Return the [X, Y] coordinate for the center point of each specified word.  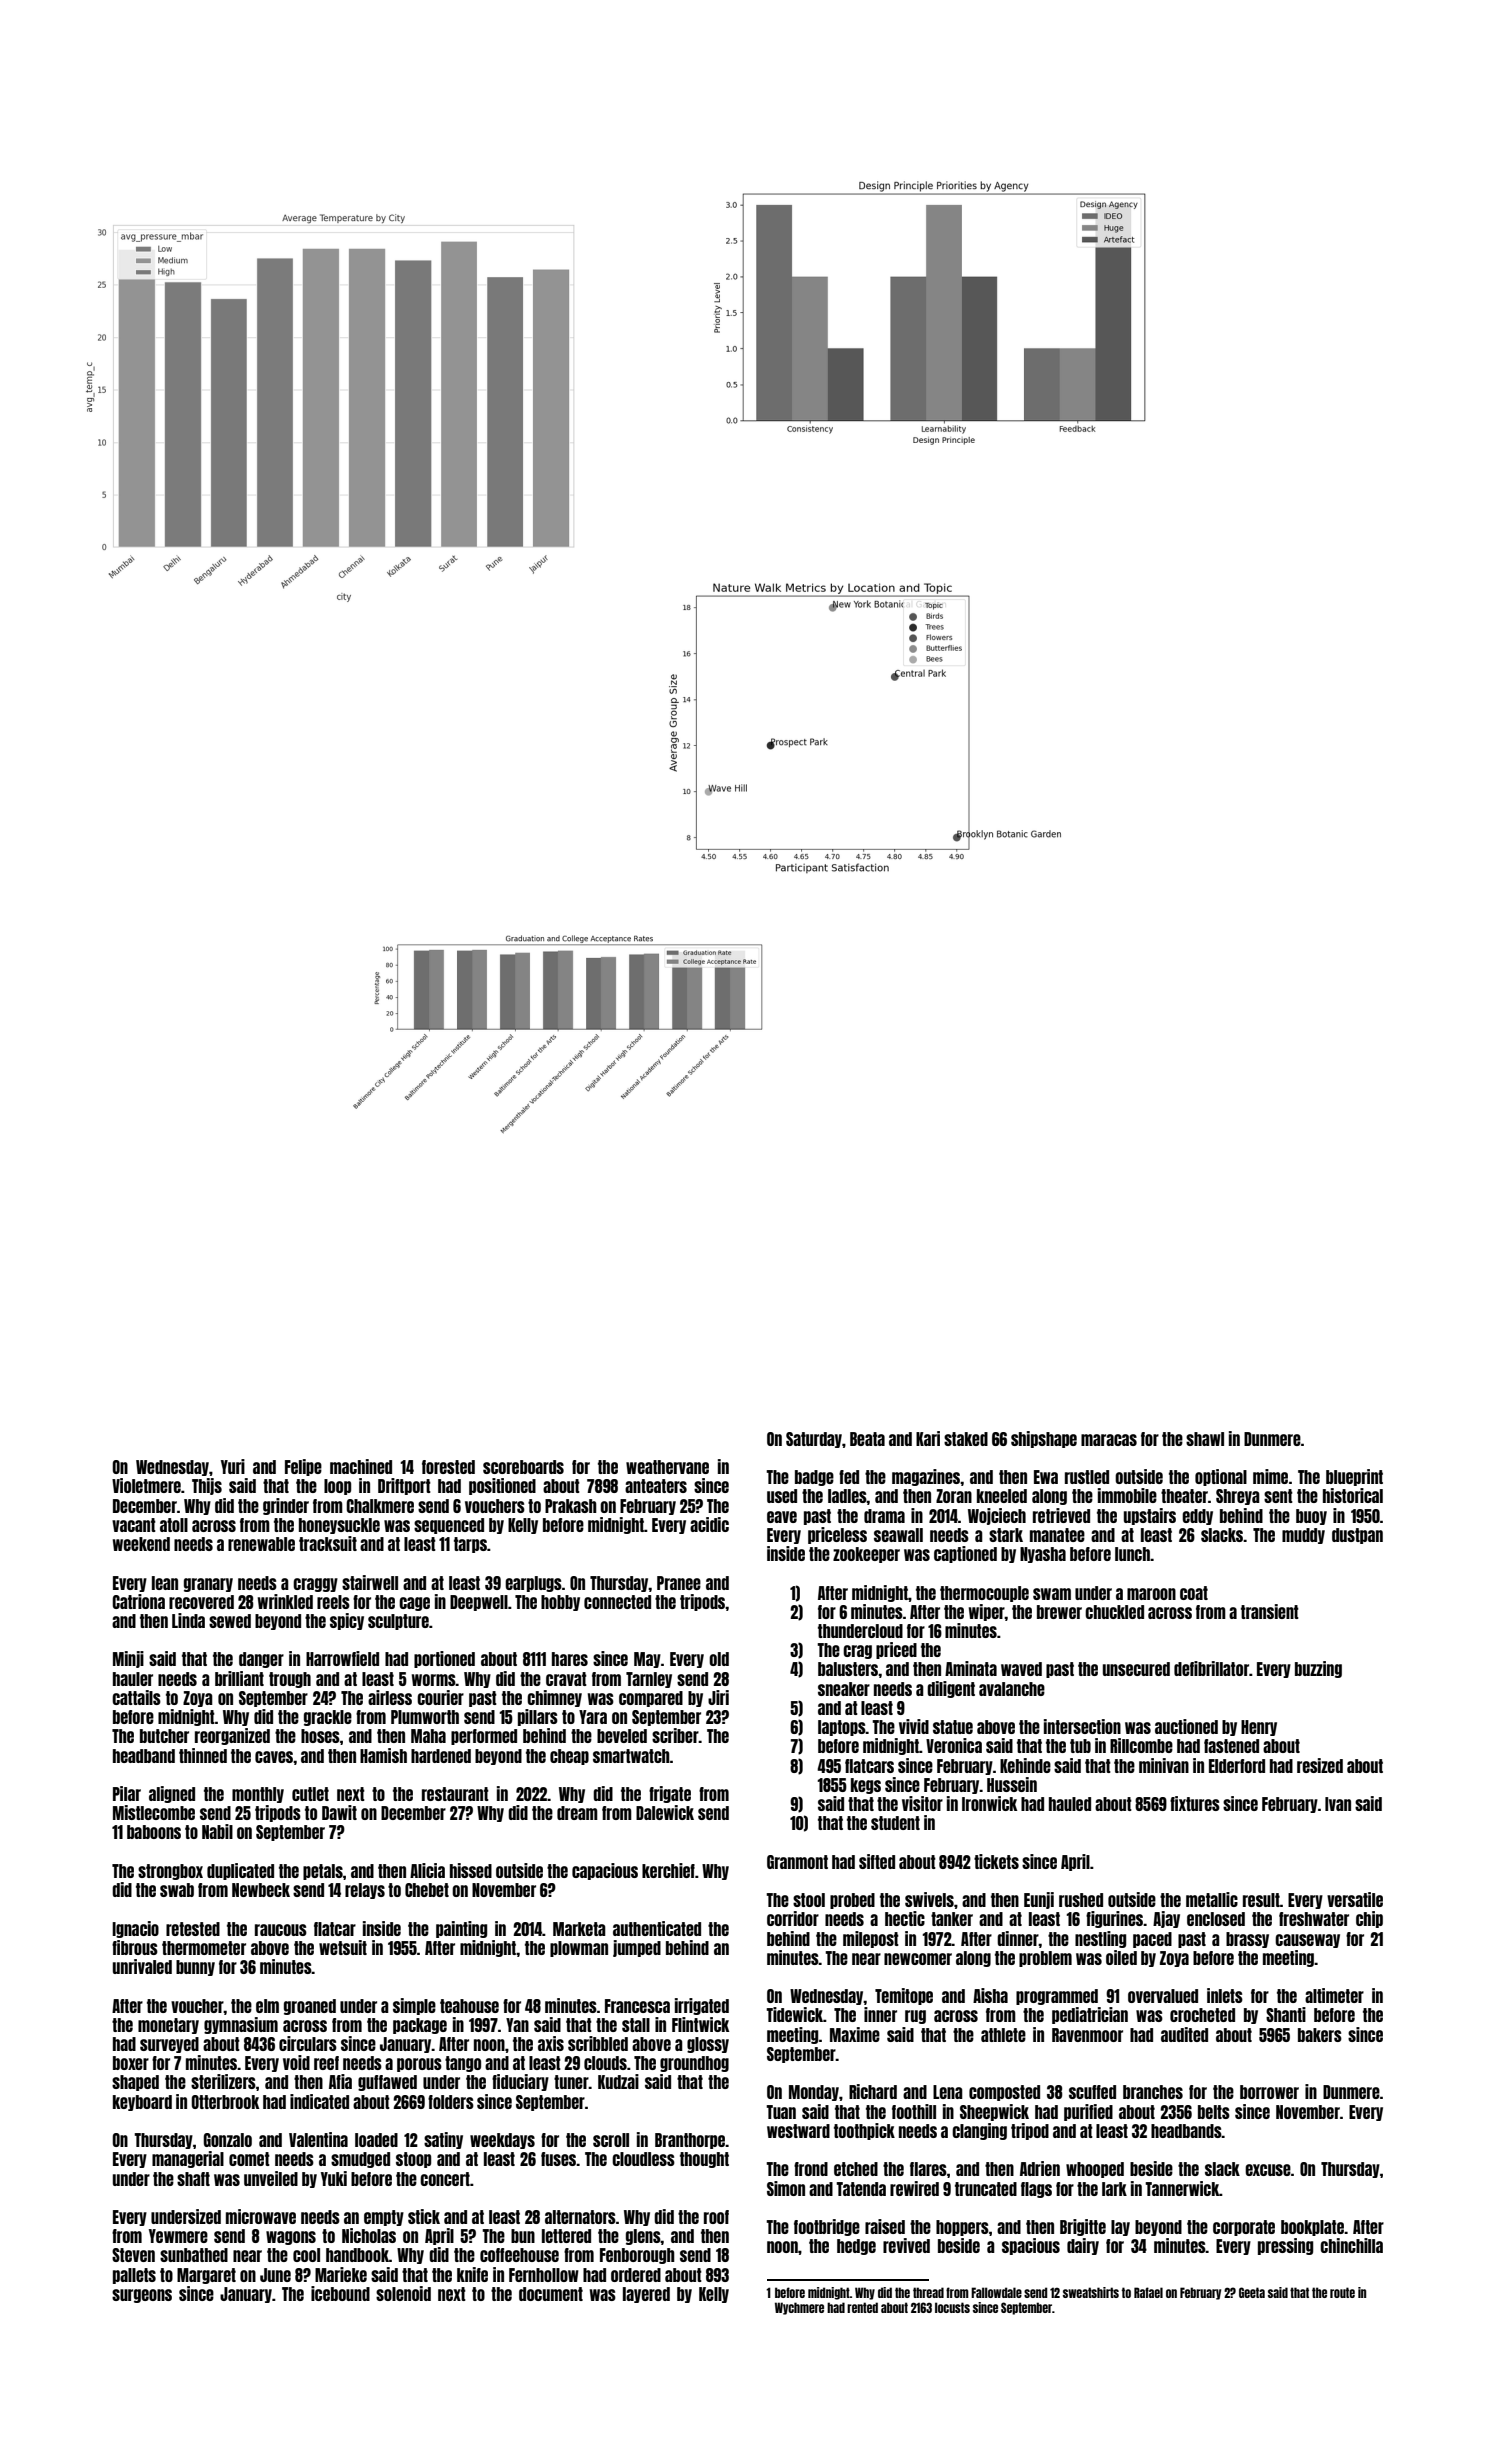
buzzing [1318, 1669]
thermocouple [984, 1594]
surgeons [142, 2296]
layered [646, 2295]
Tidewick [794, 2014]
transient [1270, 1611]
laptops [842, 1728]
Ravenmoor [1087, 2035]
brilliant [239, 1678]
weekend [141, 1544]
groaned [310, 2007]
